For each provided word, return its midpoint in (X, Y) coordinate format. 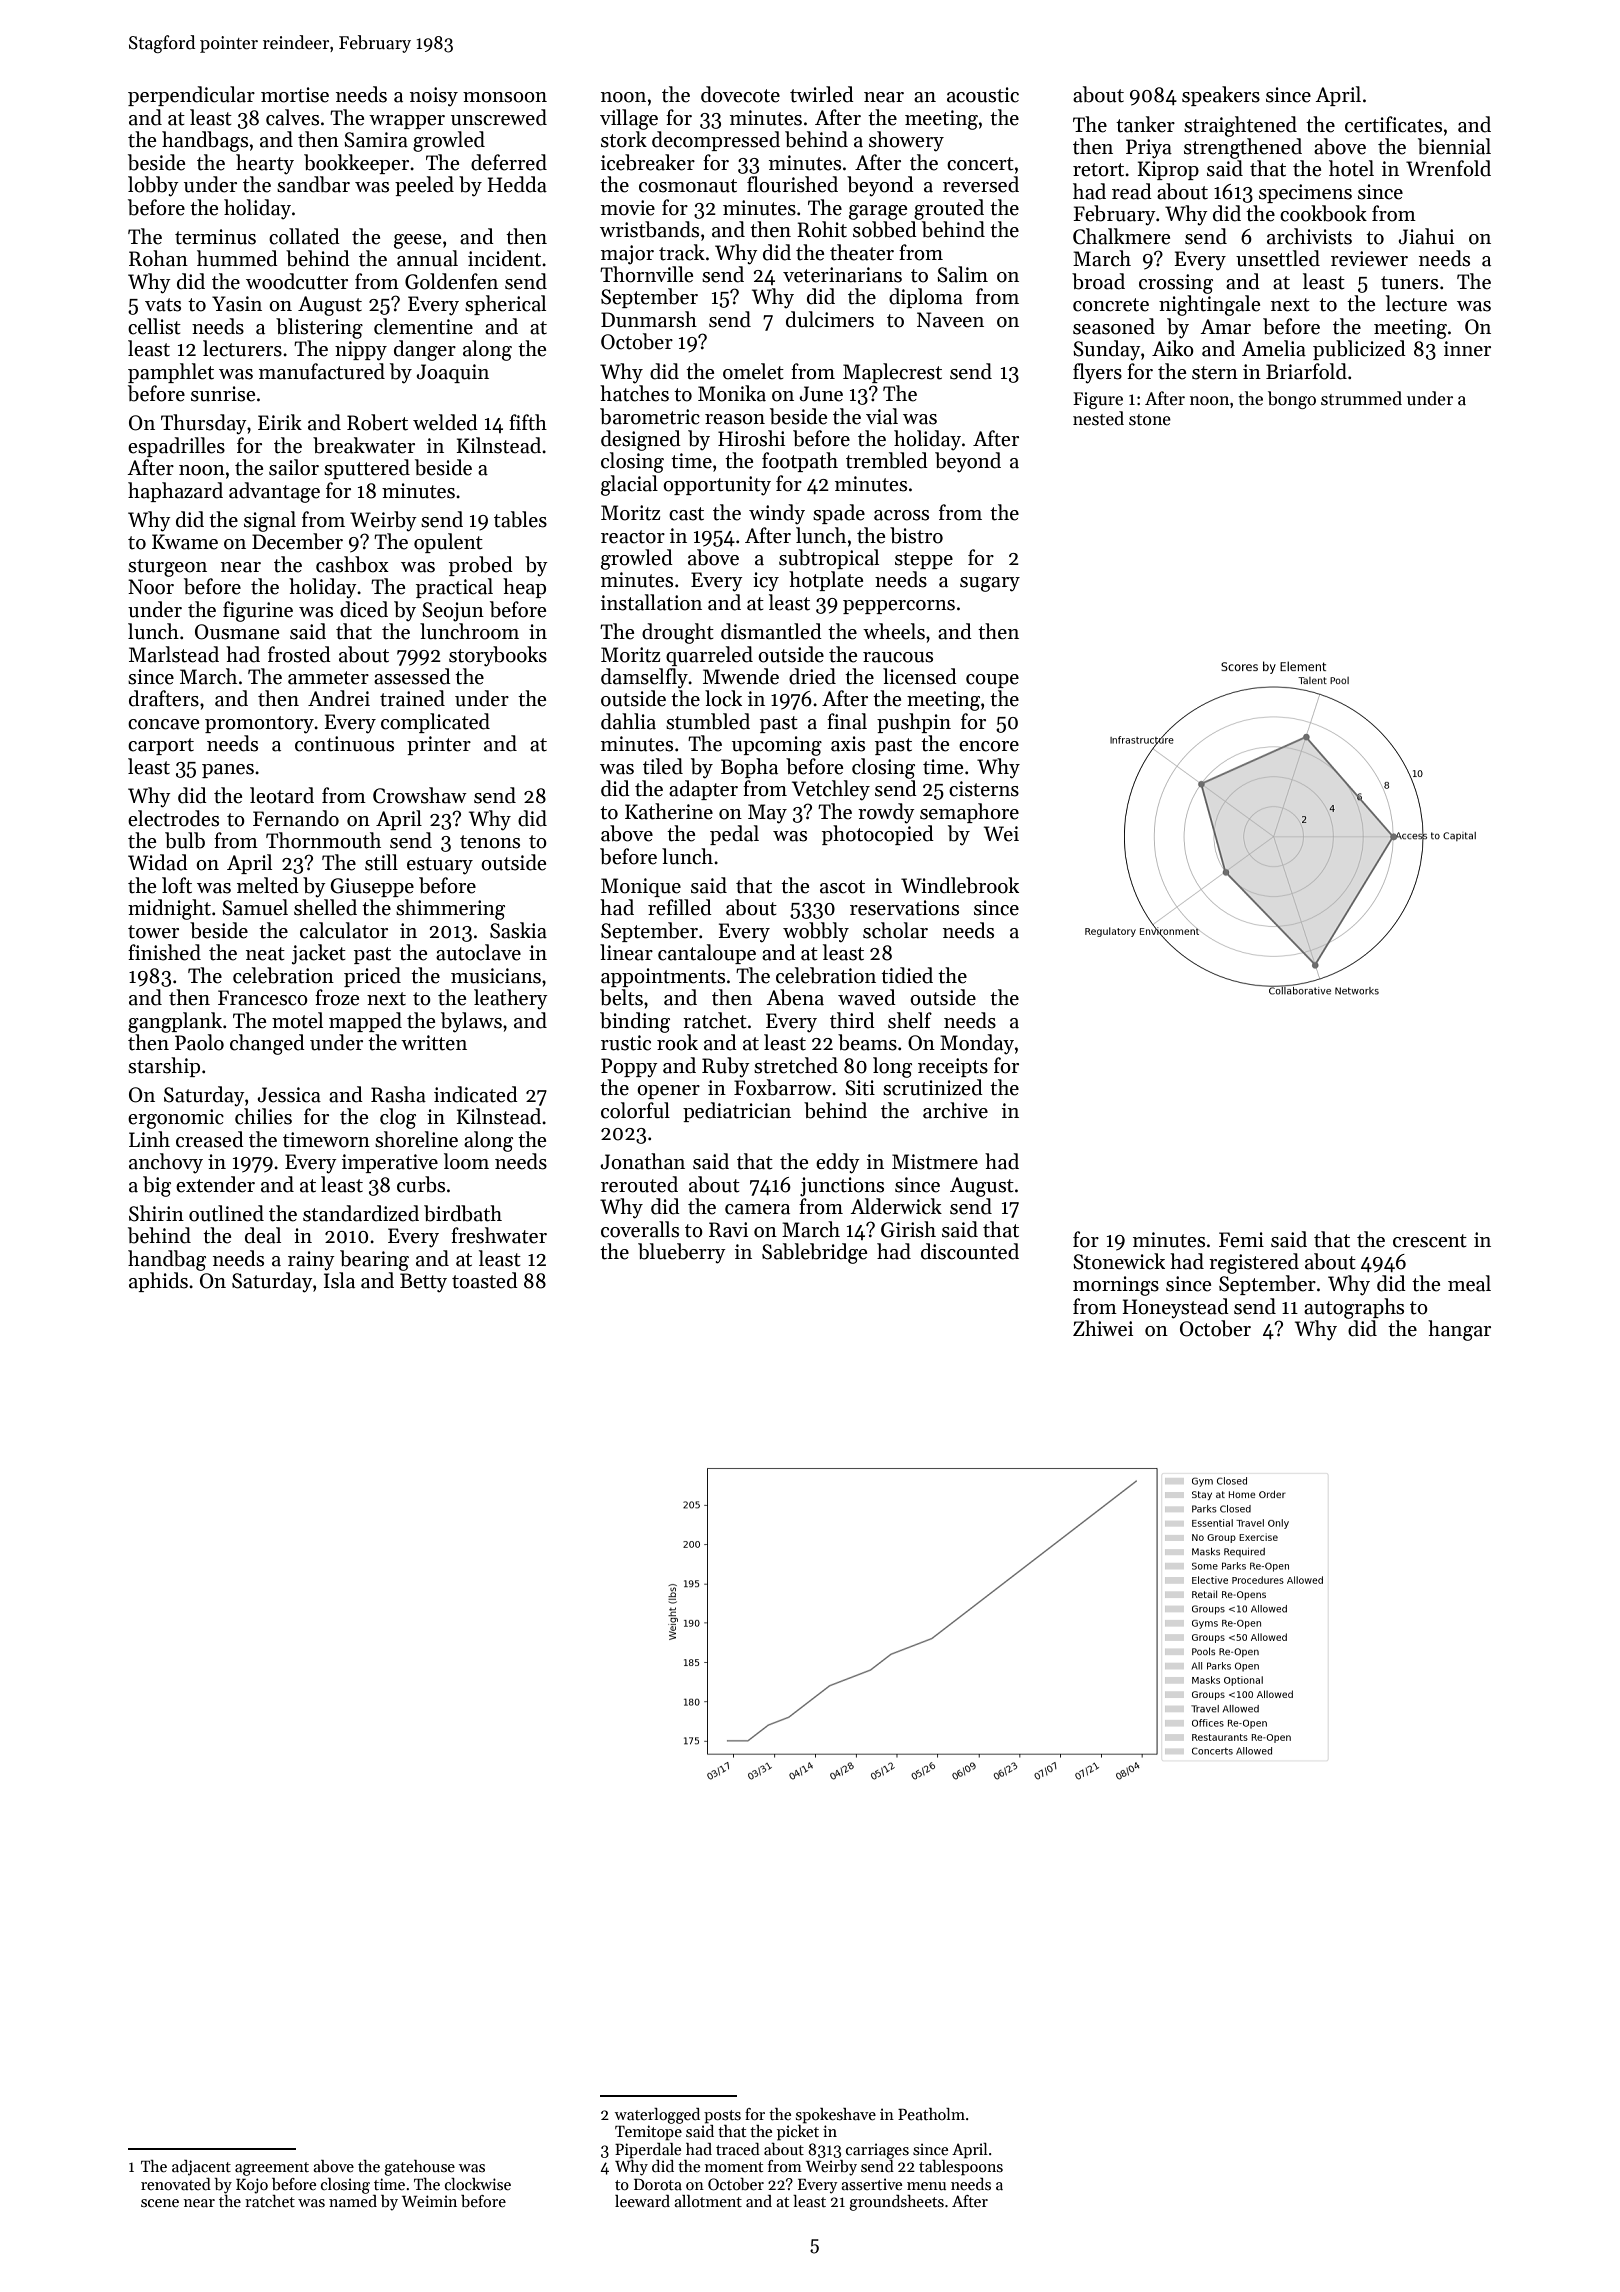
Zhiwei (1103, 1328)
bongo (1292, 400)
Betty (423, 1282)
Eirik (280, 422)
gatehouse (419, 2168)
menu (926, 2186)
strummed (1361, 398)
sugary (990, 584)
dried (812, 676)
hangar (1459, 1330)
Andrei (339, 698)
